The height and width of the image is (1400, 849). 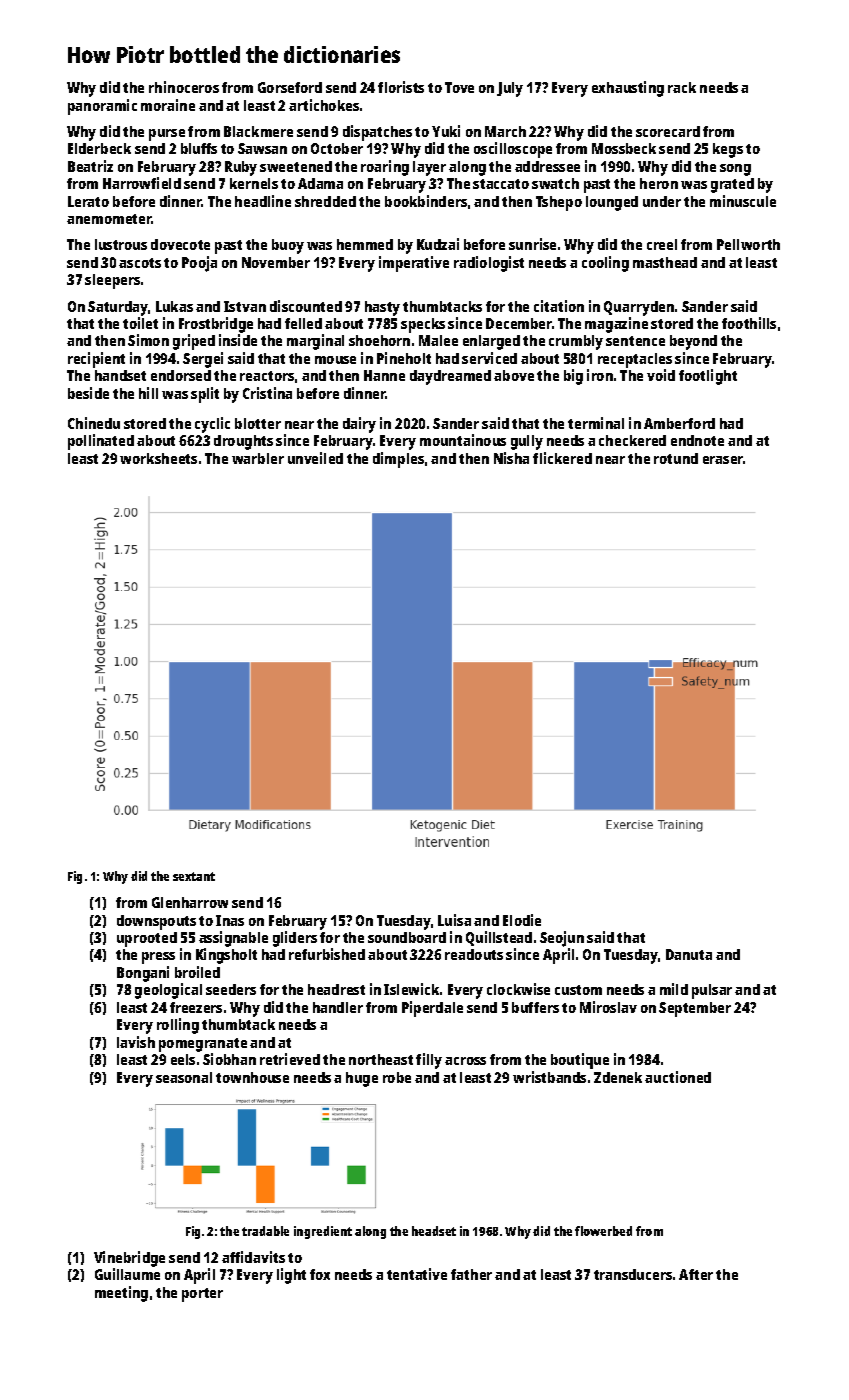 What do you see at coordinates (463, 440) in the image?
I see `mountainous` at bounding box center [463, 440].
